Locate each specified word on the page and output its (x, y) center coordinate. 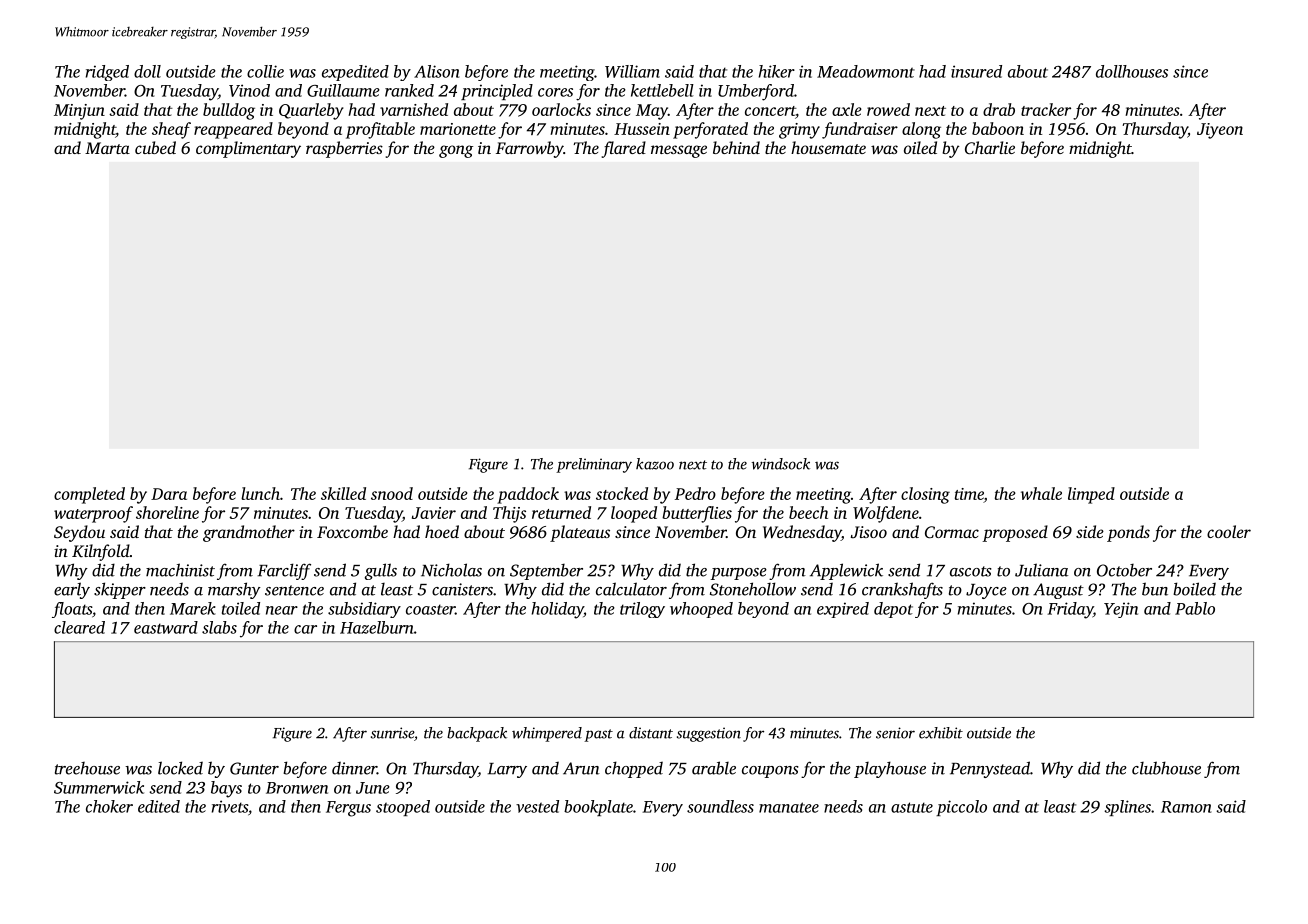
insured (976, 71)
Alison (437, 71)
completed (89, 495)
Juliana (1041, 570)
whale (1041, 493)
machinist (180, 570)
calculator (631, 589)
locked (180, 768)
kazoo (655, 464)
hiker (777, 71)
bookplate (598, 808)
